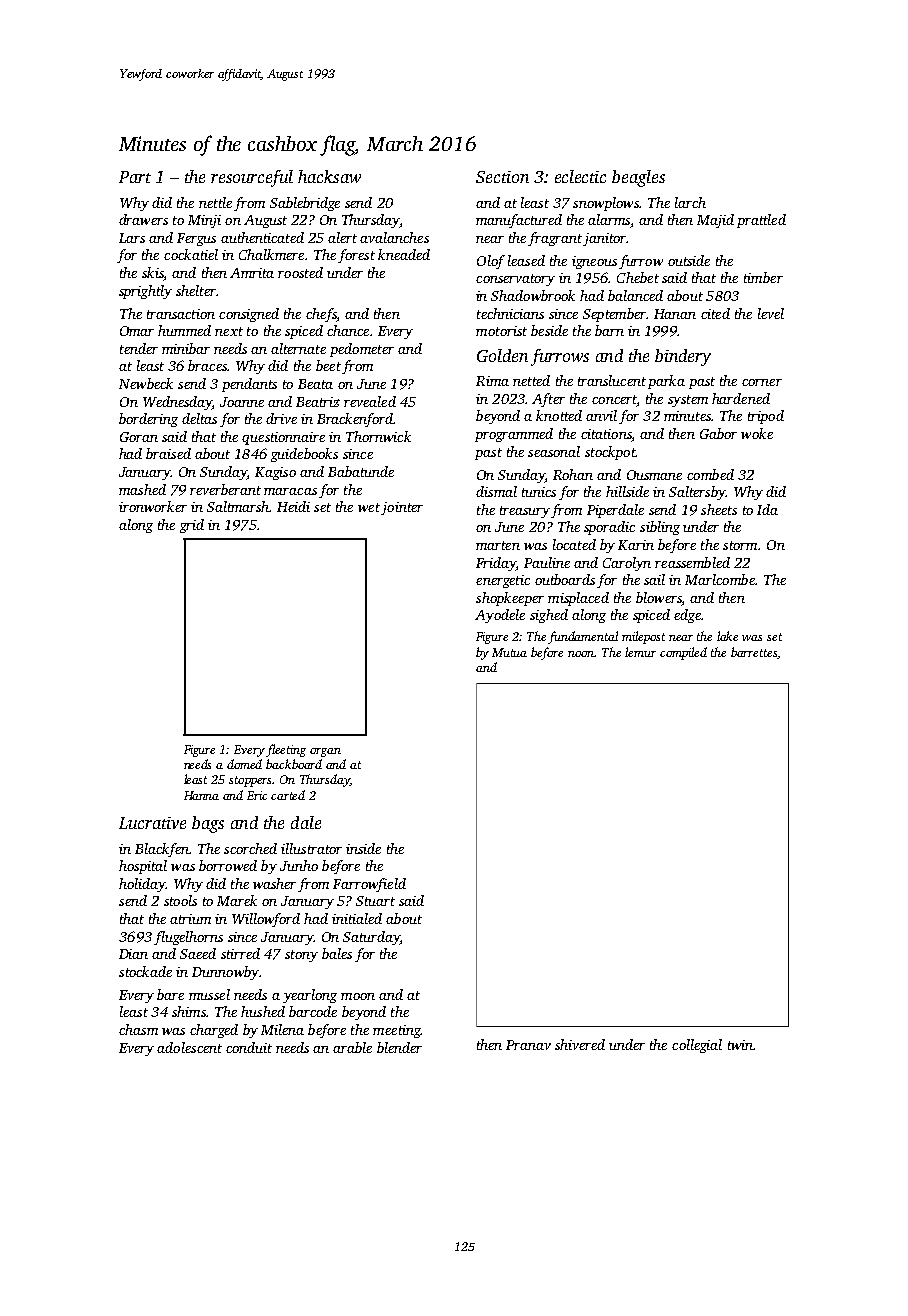 The image size is (908, 1316). I want to click on ironworker, so click(153, 506).
